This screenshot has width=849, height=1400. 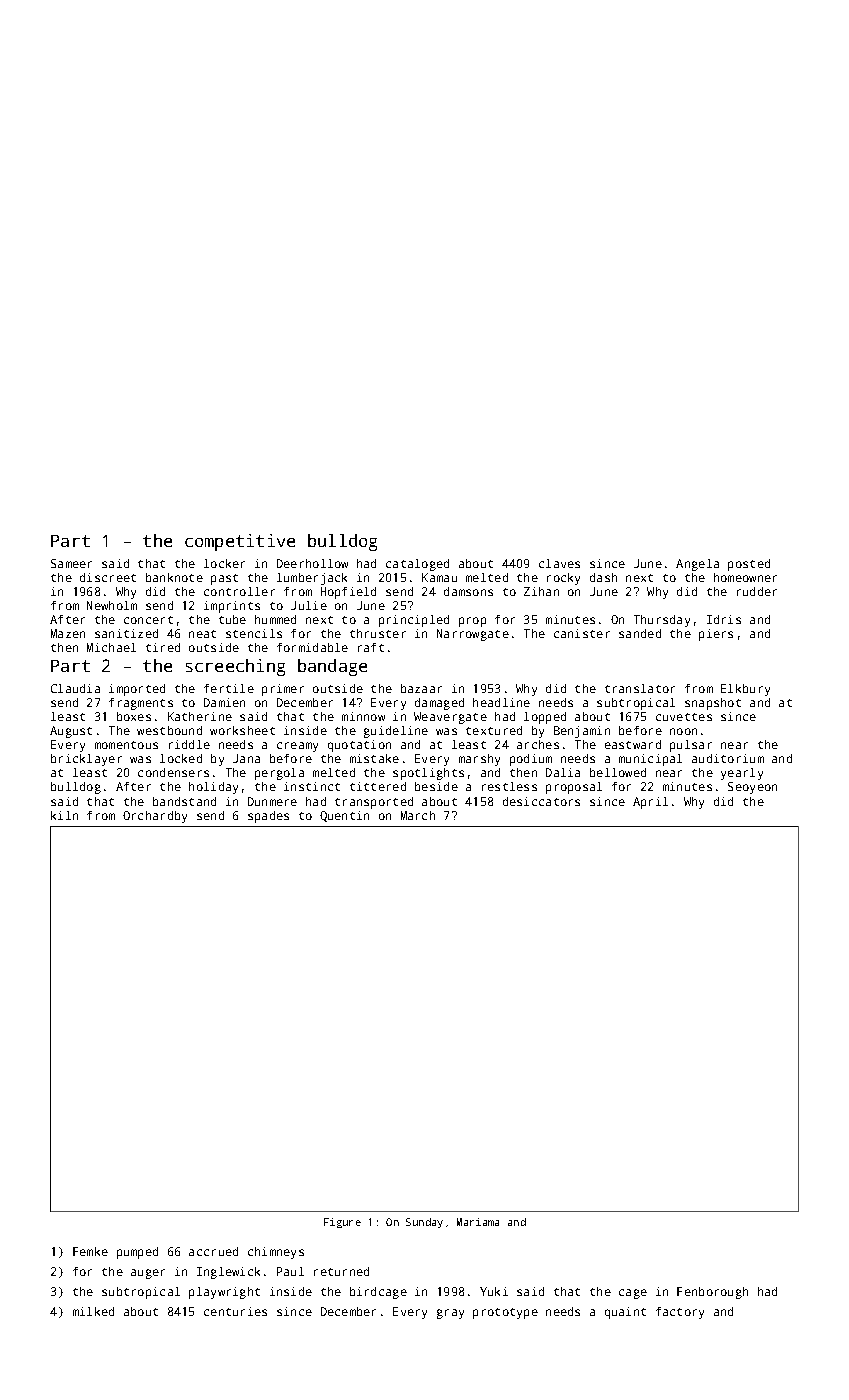 What do you see at coordinates (633, 744) in the screenshot?
I see `eastward` at bounding box center [633, 744].
